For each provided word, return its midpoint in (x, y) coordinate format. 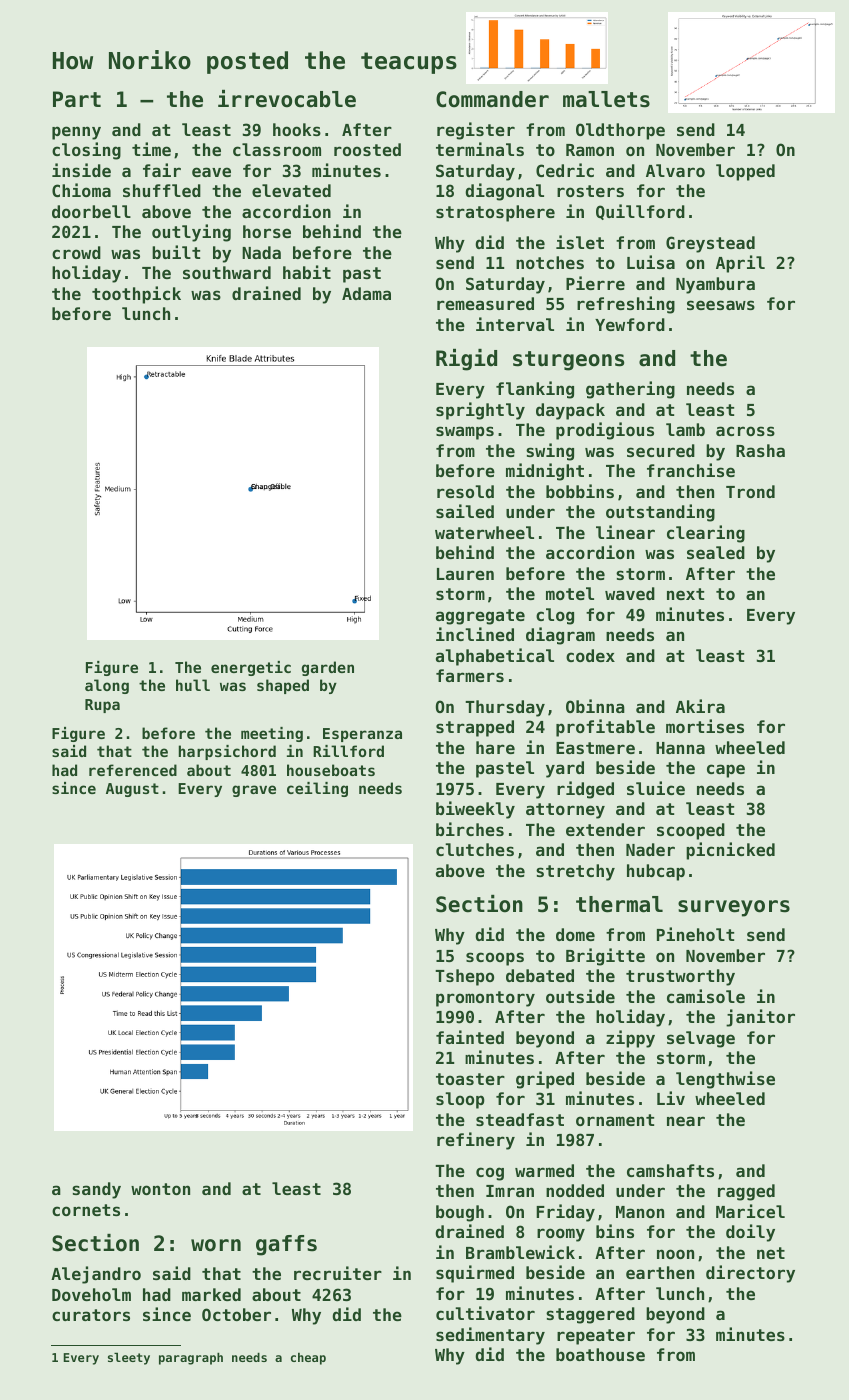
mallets (606, 99)
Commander (492, 99)
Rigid (466, 360)
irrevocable (287, 99)
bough (460, 1213)
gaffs (286, 1245)
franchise (691, 470)
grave (254, 791)
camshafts (670, 1170)
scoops (495, 959)
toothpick (136, 295)
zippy (630, 1039)
